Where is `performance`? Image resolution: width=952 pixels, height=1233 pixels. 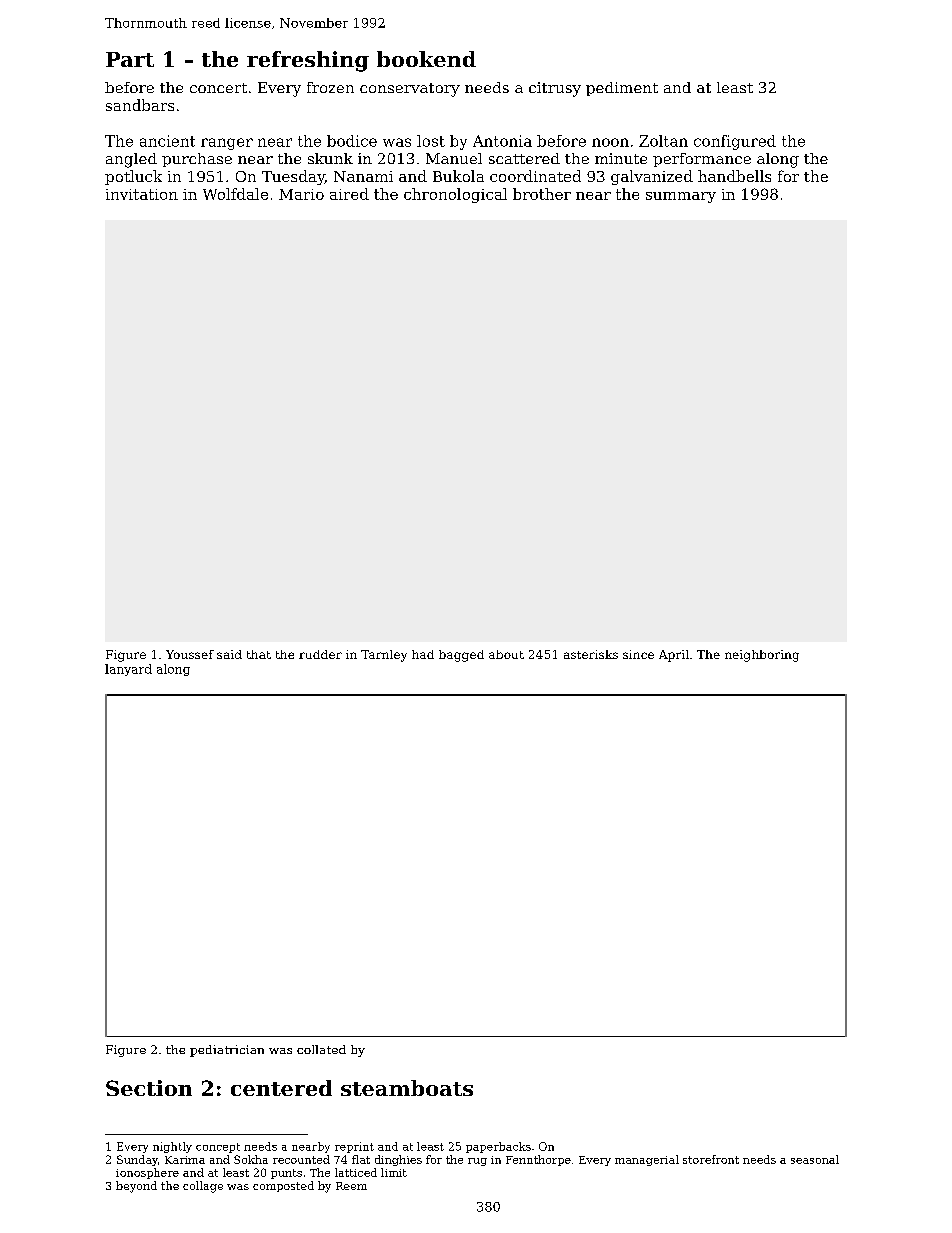 performance is located at coordinates (702, 160).
